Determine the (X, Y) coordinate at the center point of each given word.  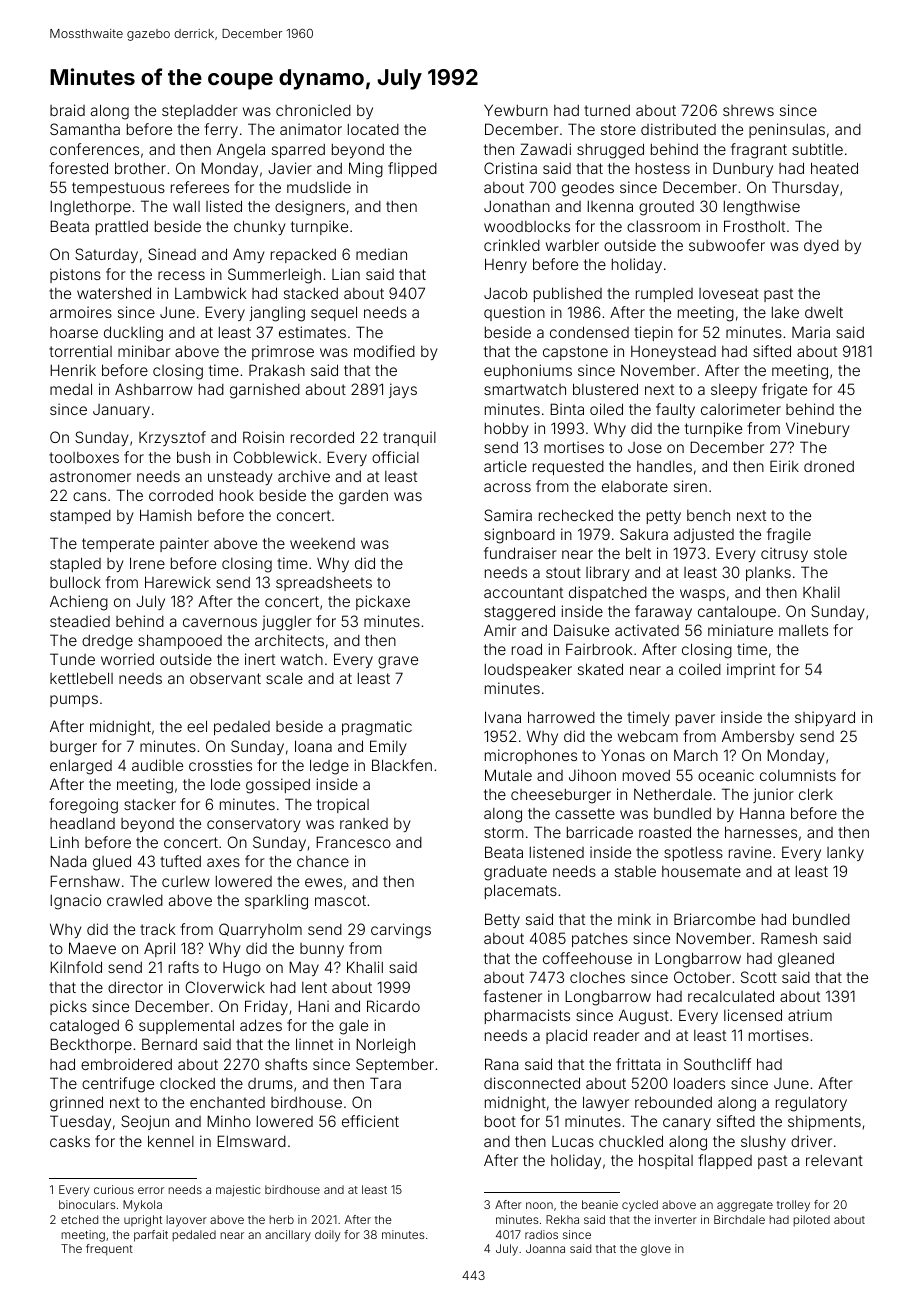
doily (327, 1236)
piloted (811, 1220)
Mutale (508, 775)
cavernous (220, 622)
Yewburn (516, 110)
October (702, 977)
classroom (663, 226)
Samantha (85, 129)
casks (70, 1141)
